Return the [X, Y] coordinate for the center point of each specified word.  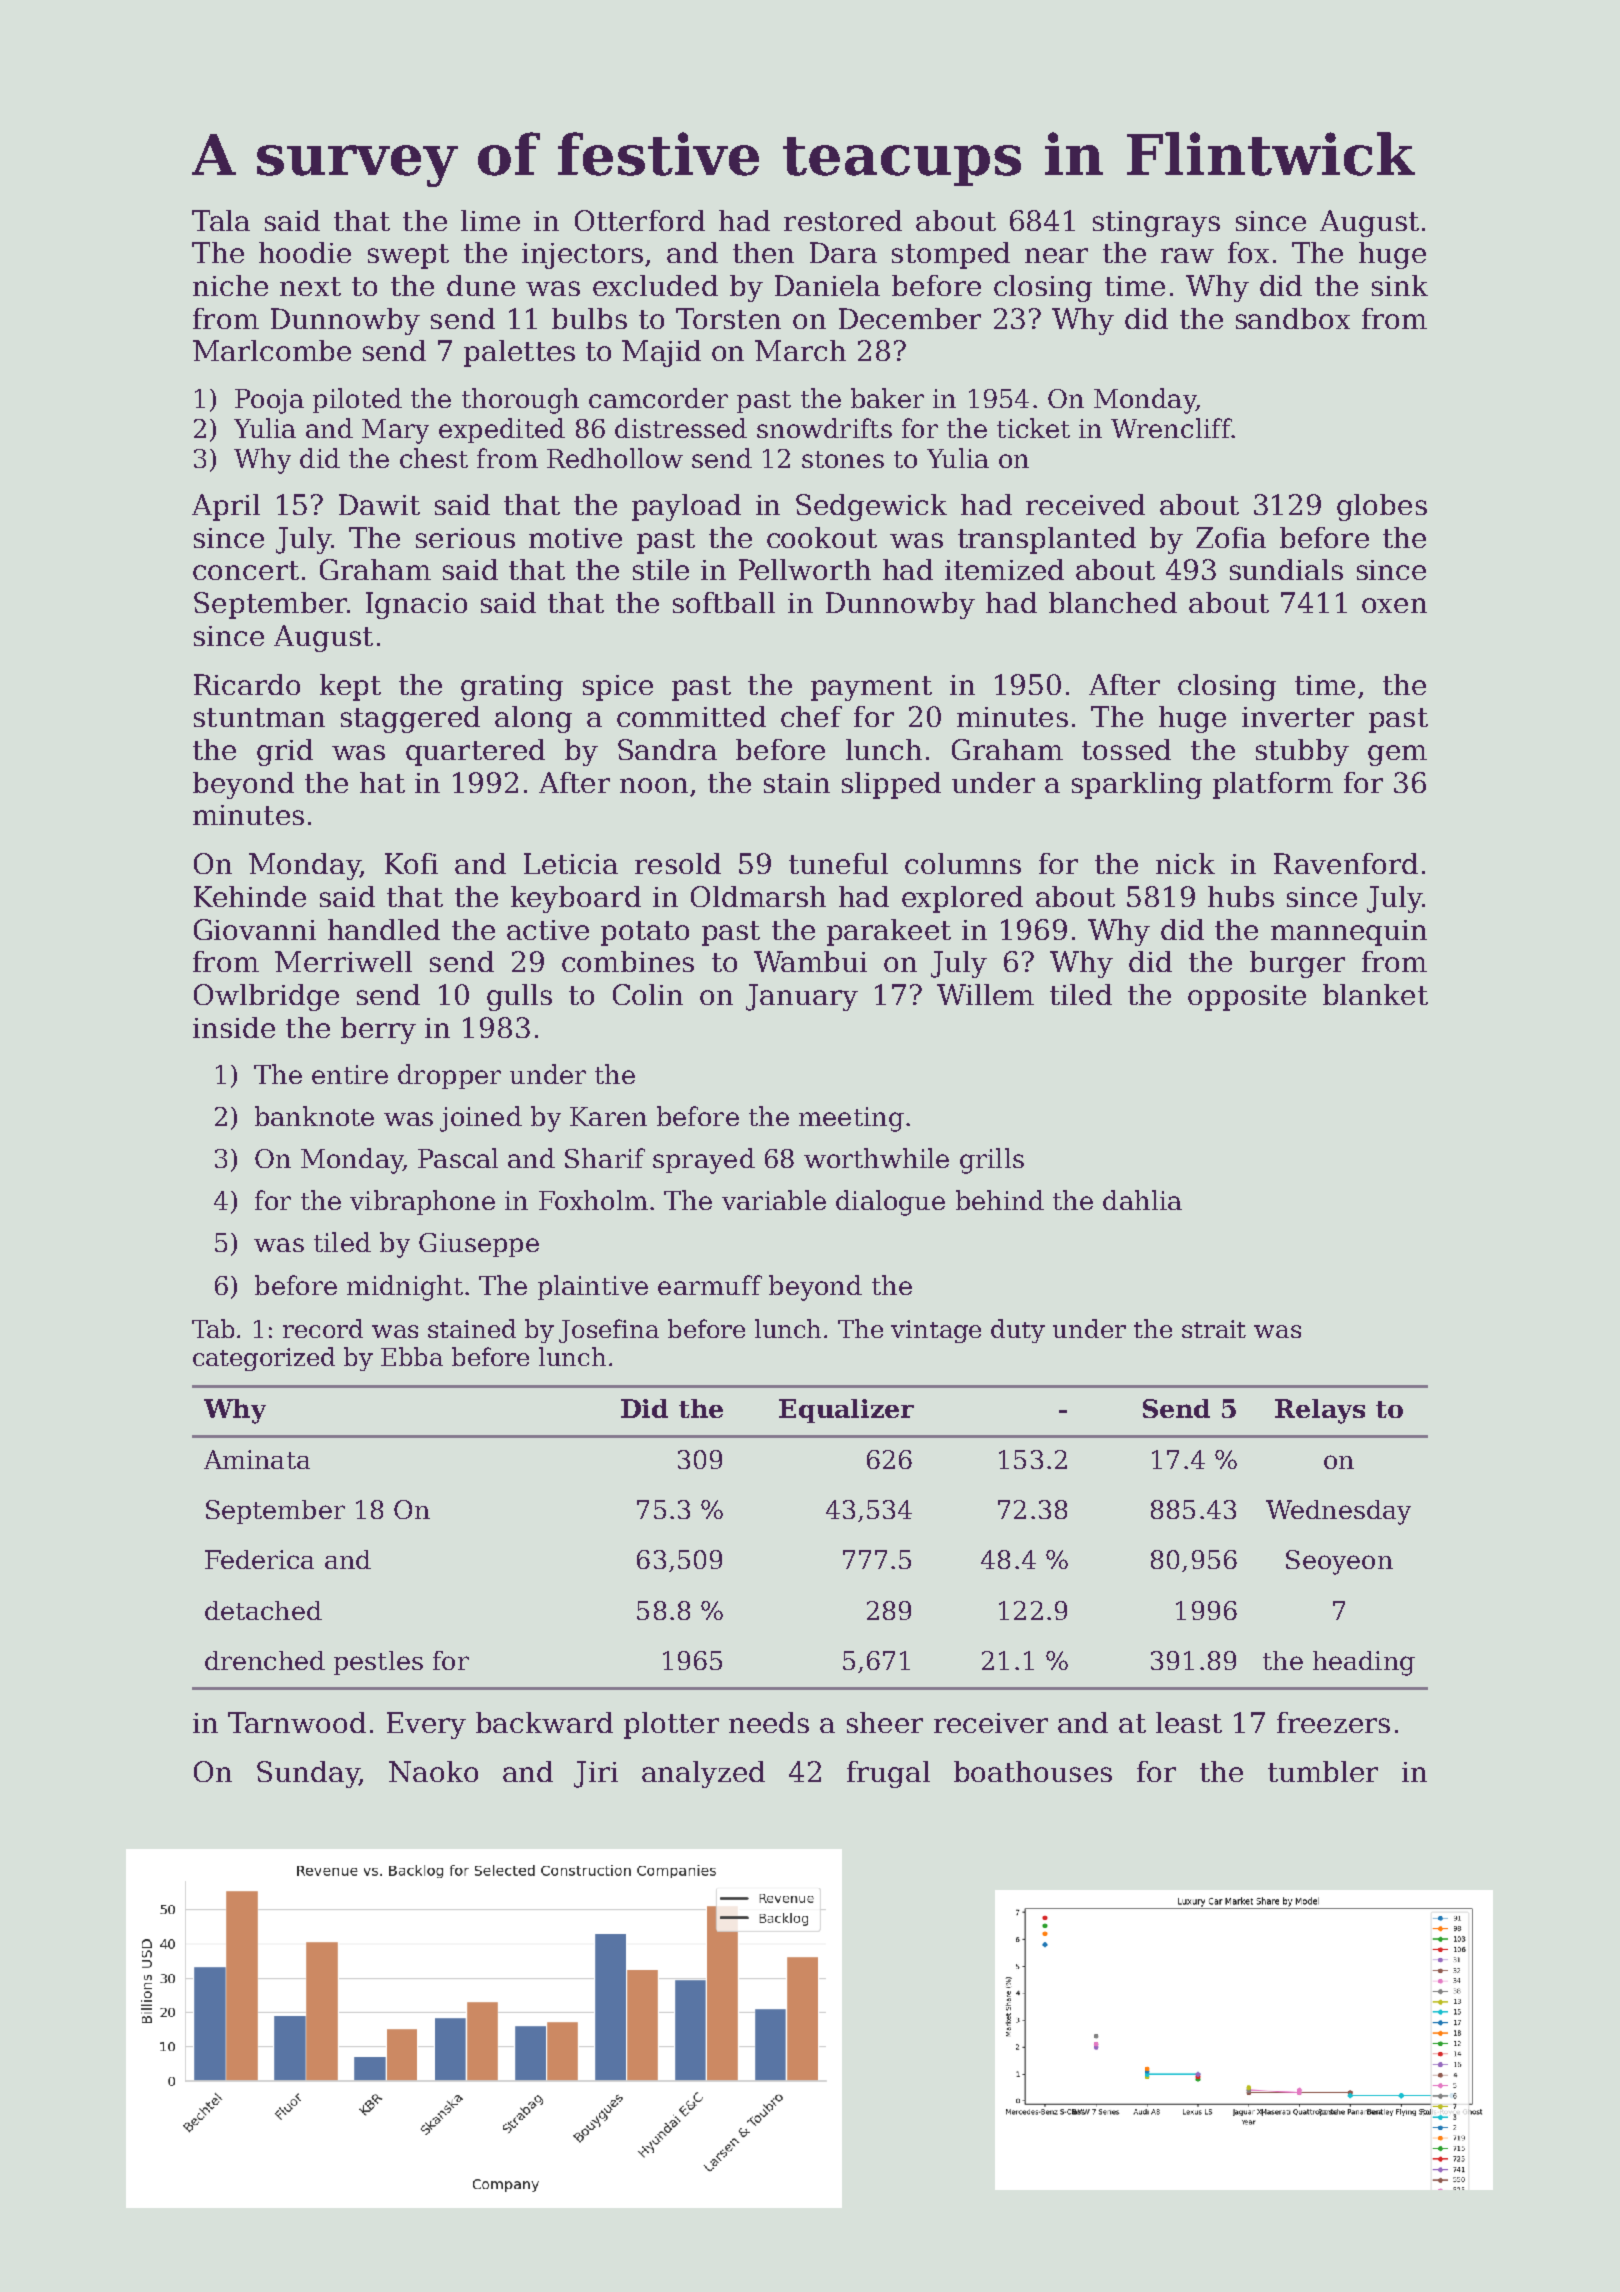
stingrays [1156, 224]
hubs [1241, 896]
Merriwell [343, 961]
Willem [985, 994]
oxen [1394, 605]
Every [426, 1725]
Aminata [257, 1459]
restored [843, 220]
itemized [1004, 569]
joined [481, 1119]
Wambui [810, 961]
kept [350, 687]
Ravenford [1346, 863]
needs [769, 1722]
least [1189, 1722]
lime [490, 220]
